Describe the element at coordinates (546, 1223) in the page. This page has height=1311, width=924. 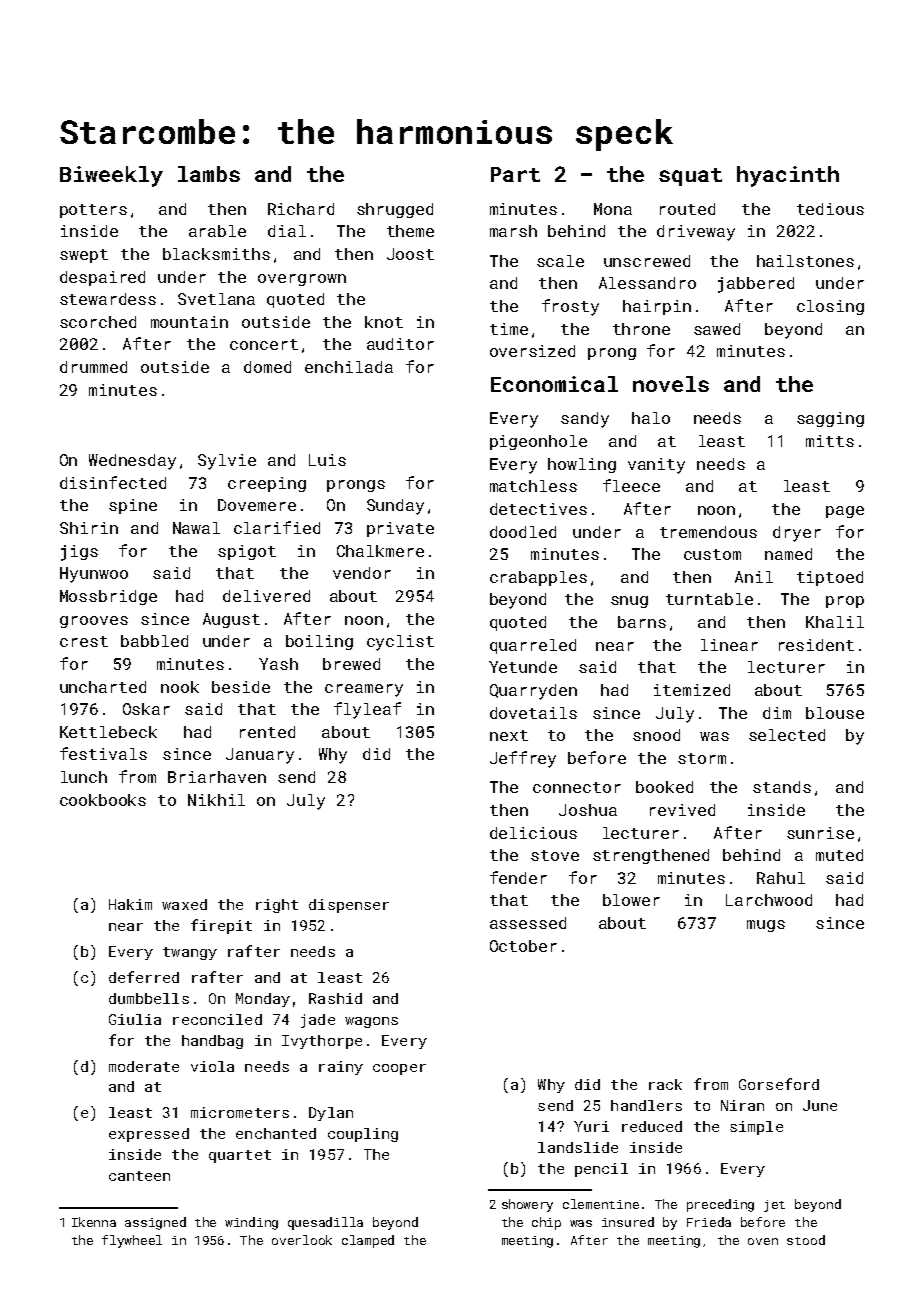
I see `chip` at that location.
